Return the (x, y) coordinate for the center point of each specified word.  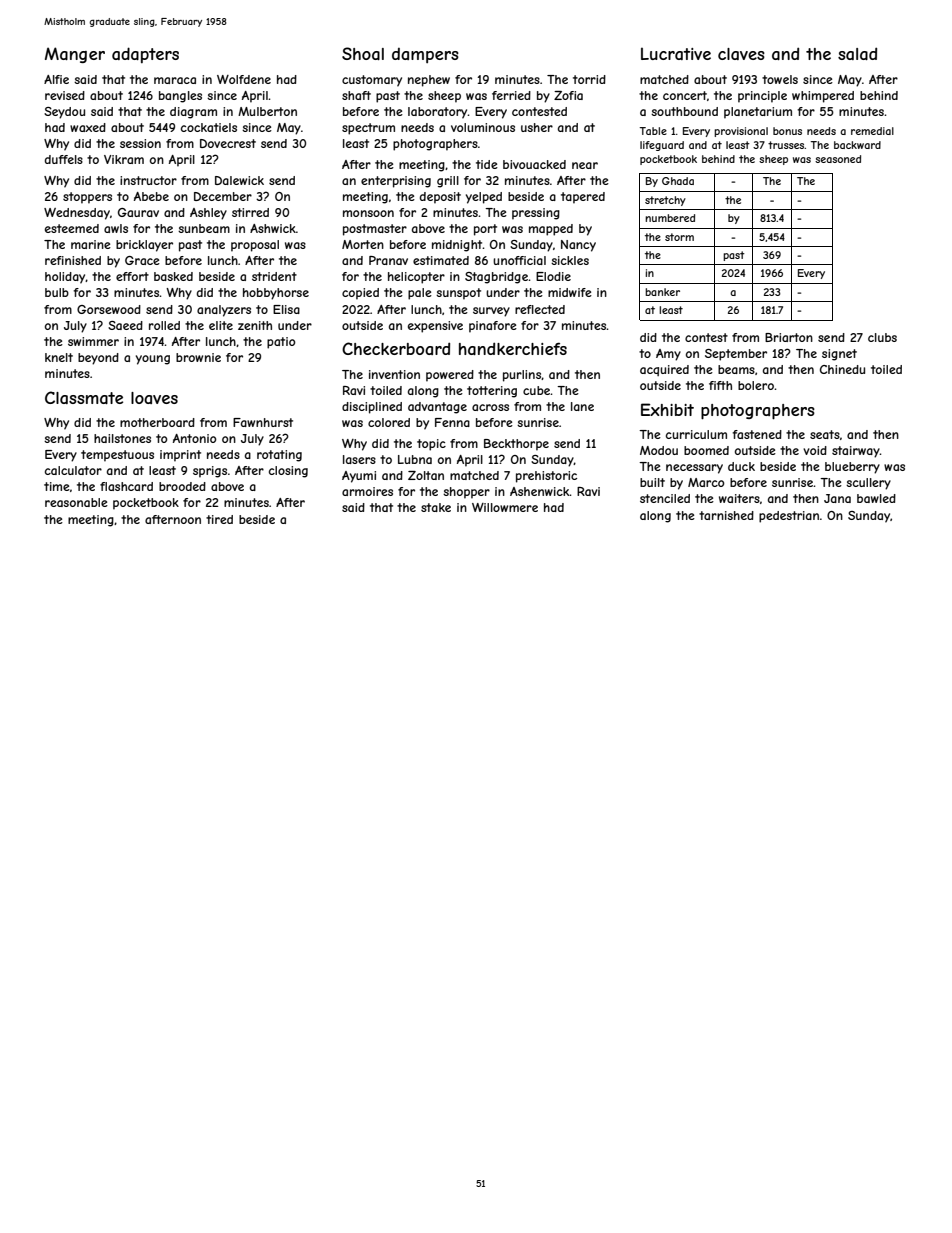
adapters (145, 55)
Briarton (789, 337)
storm (679, 237)
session (140, 143)
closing (288, 472)
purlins (522, 376)
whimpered (823, 97)
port (485, 230)
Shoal (363, 53)
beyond (98, 359)
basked (173, 276)
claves (741, 54)
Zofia (568, 95)
